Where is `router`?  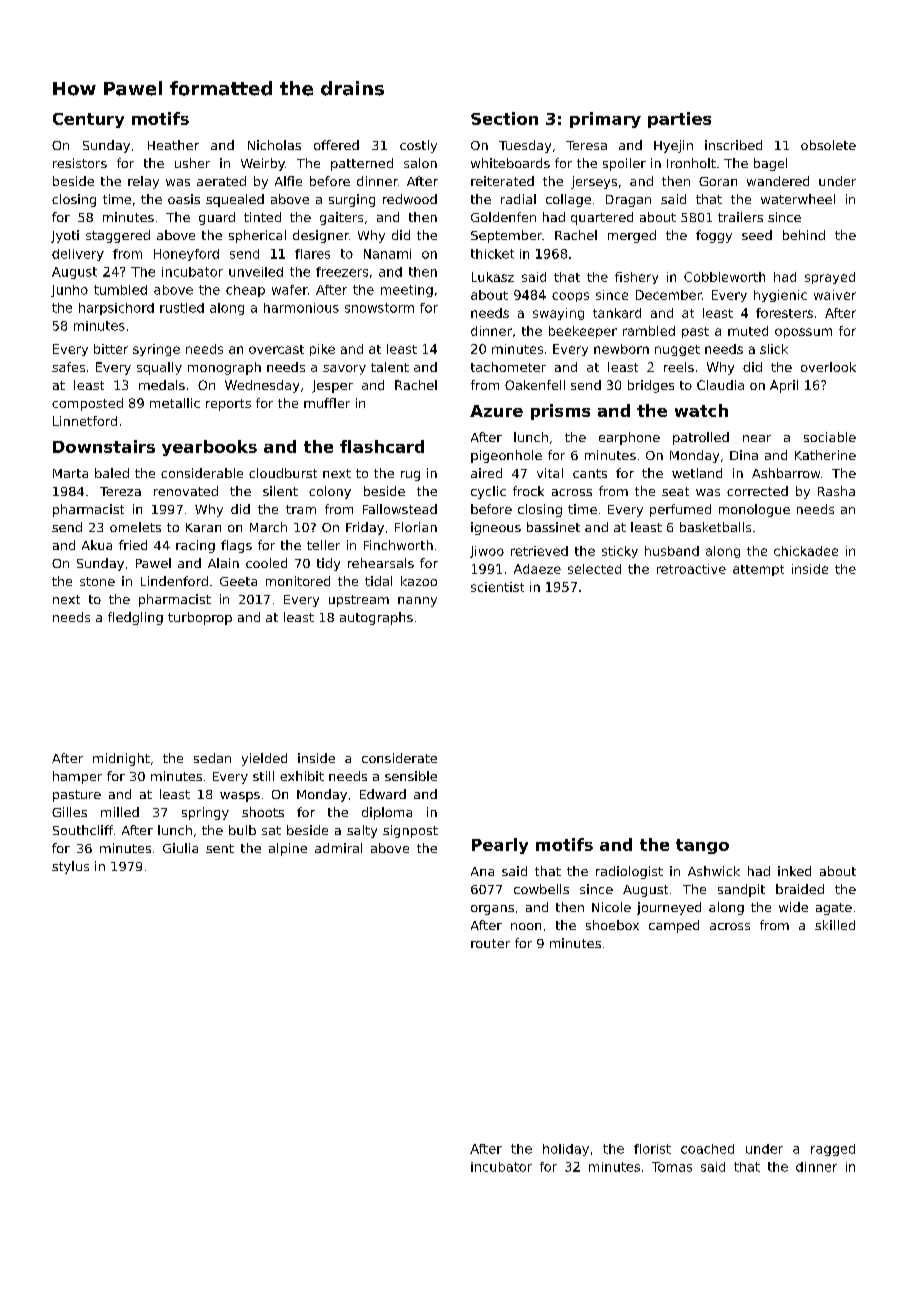 router is located at coordinates (490, 943).
